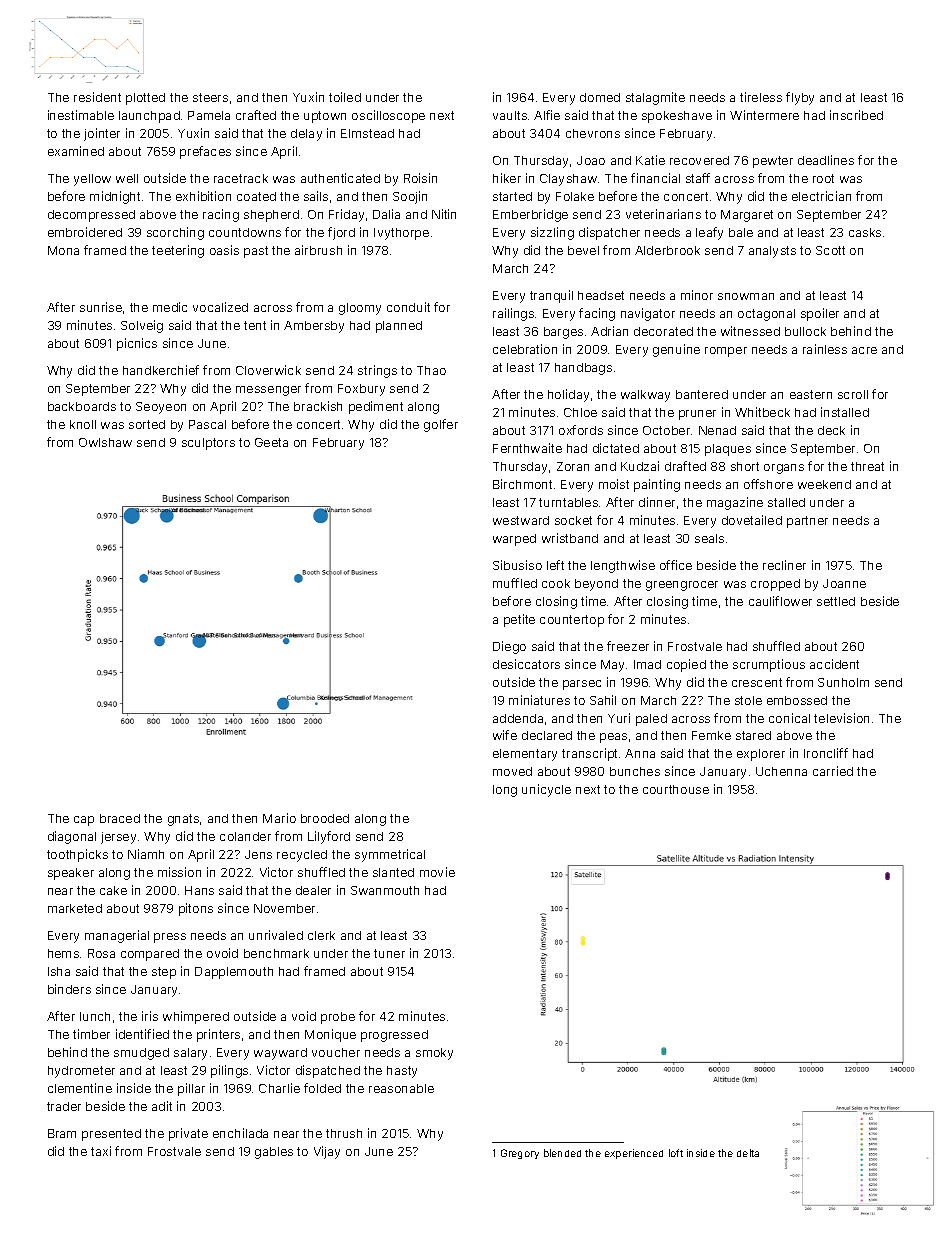 The width and height of the document is (952, 1233). What do you see at coordinates (834, 664) in the document?
I see `accident` at bounding box center [834, 664].
